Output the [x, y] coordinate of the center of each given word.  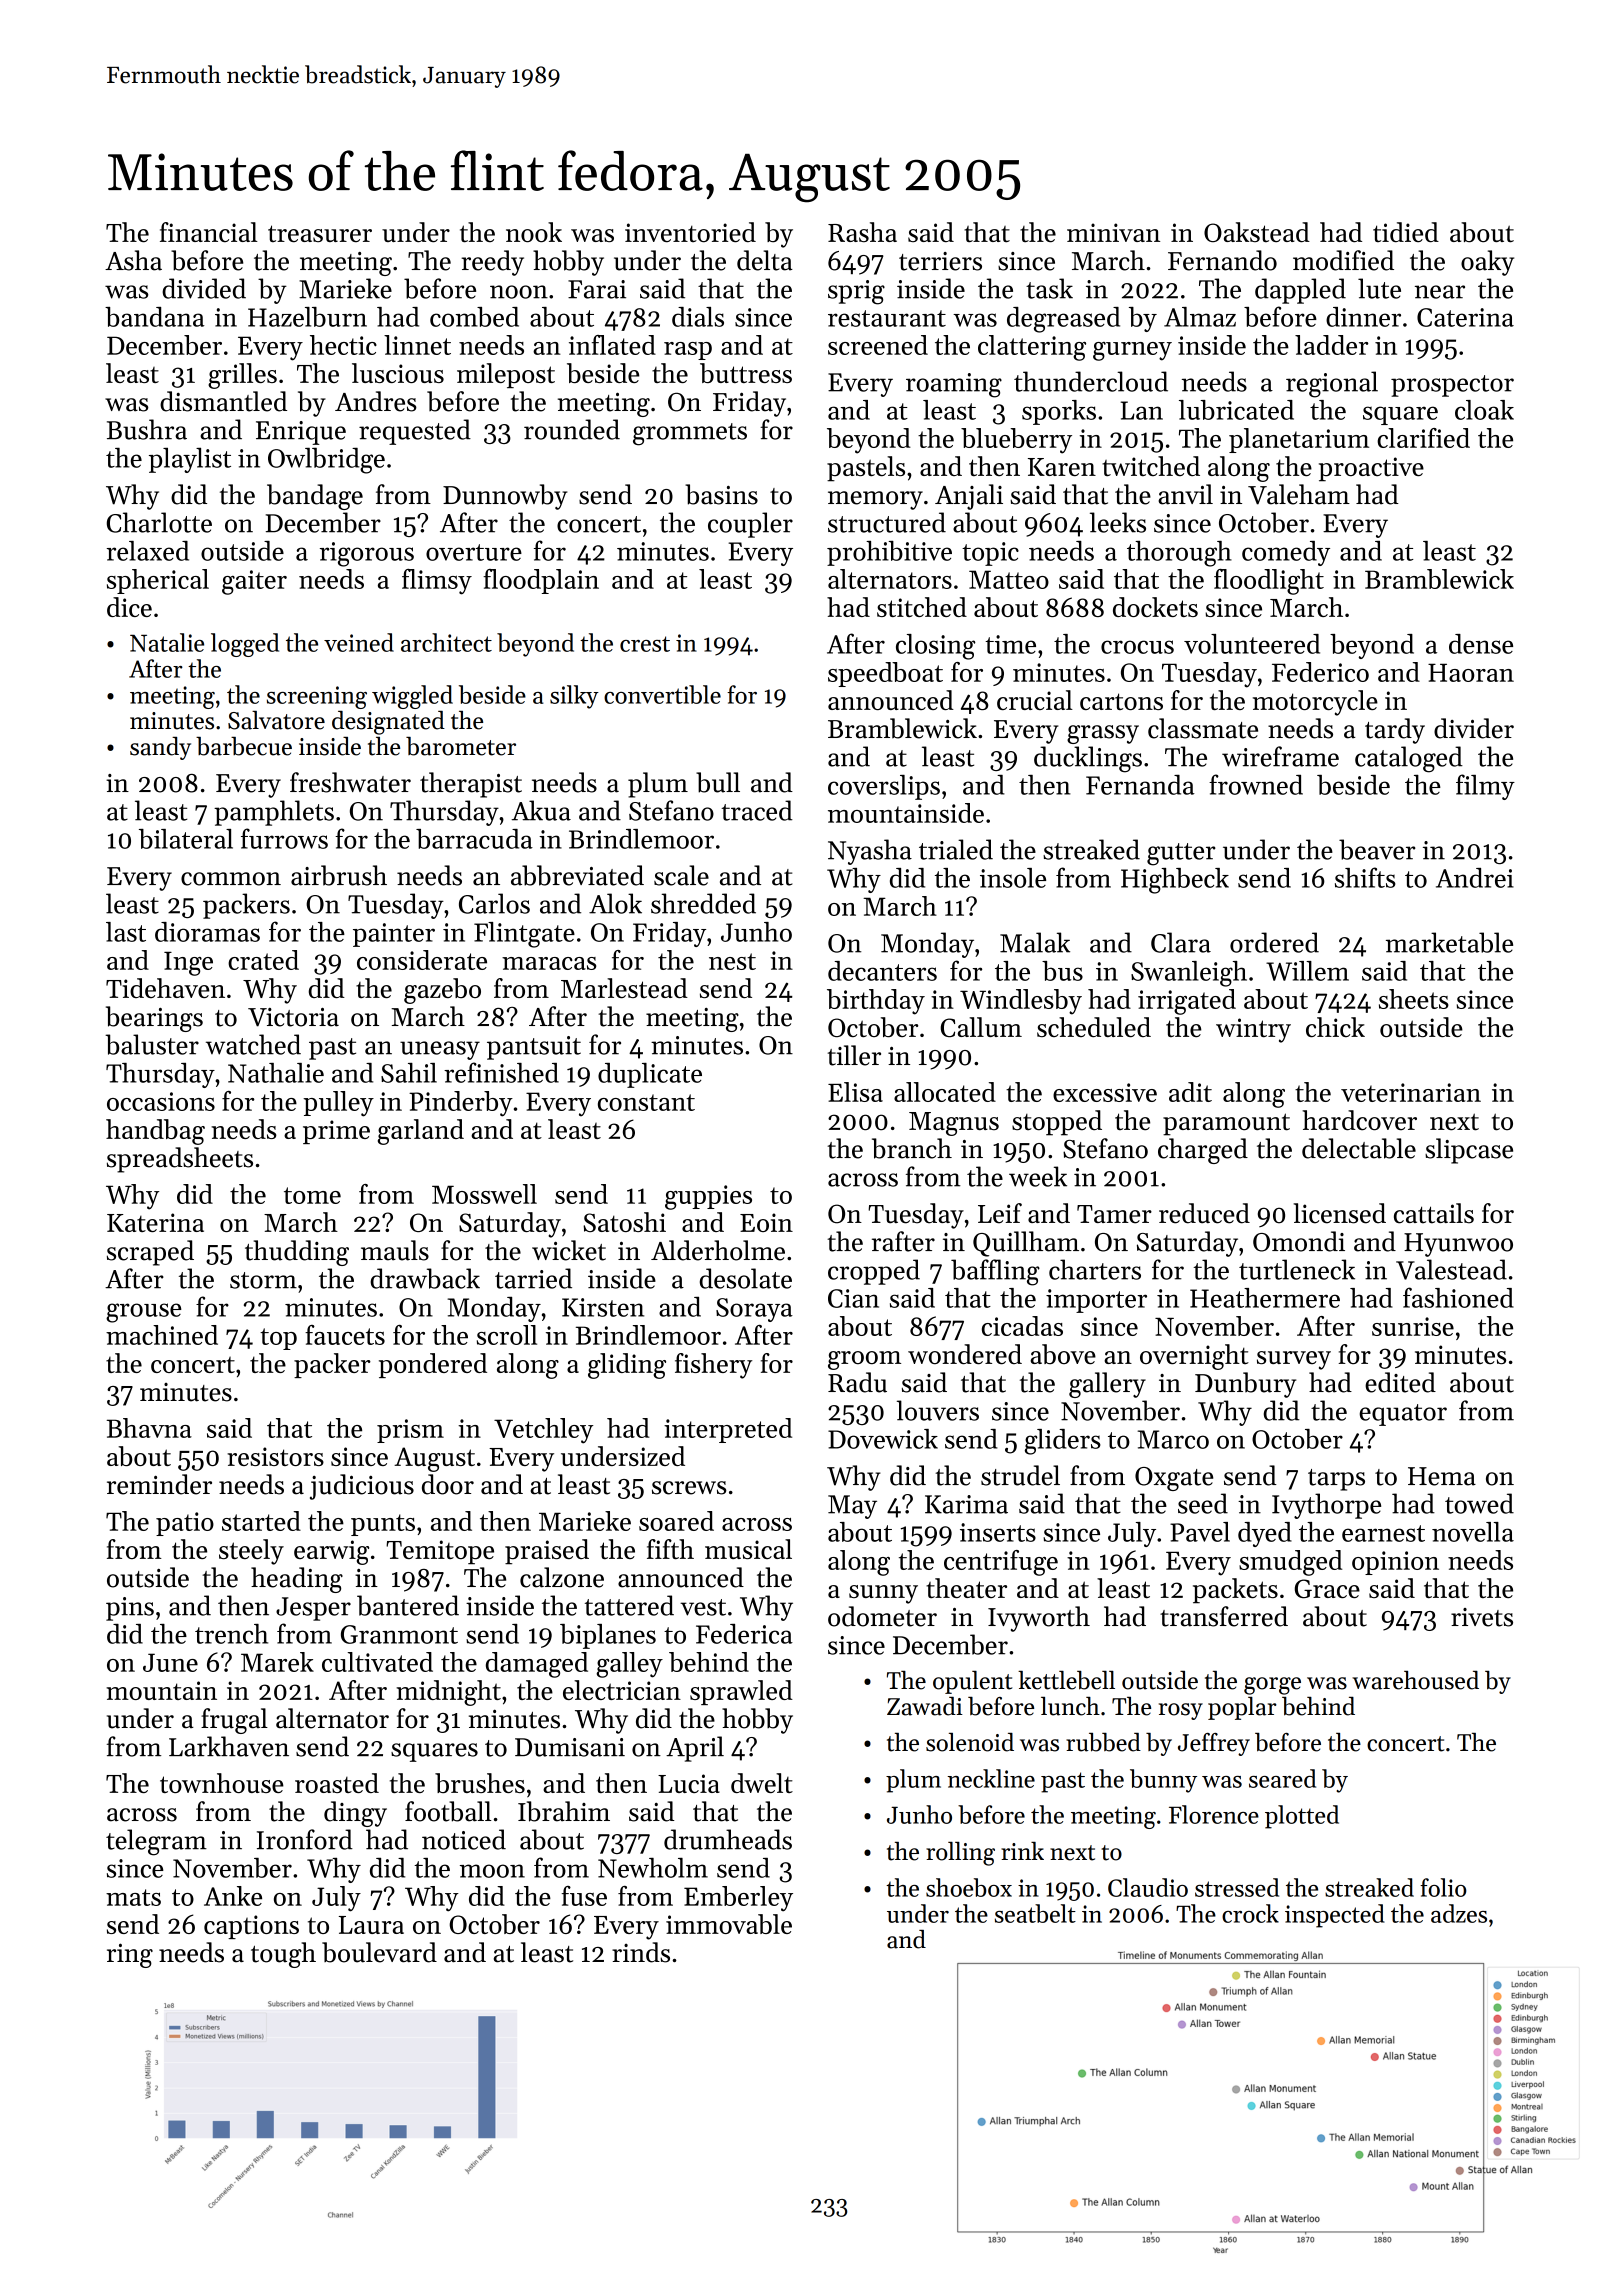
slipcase [1469, 1151]
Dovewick [883, 1439]
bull [718, 782]
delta [765, 260]
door [448, 1484]
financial [209, 232]
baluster [152, 1044]
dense [1481, 644]
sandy [160, 748]
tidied [1406, 232]
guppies [708, 1197]
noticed [464, 1839]
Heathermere [1265, 1298]
